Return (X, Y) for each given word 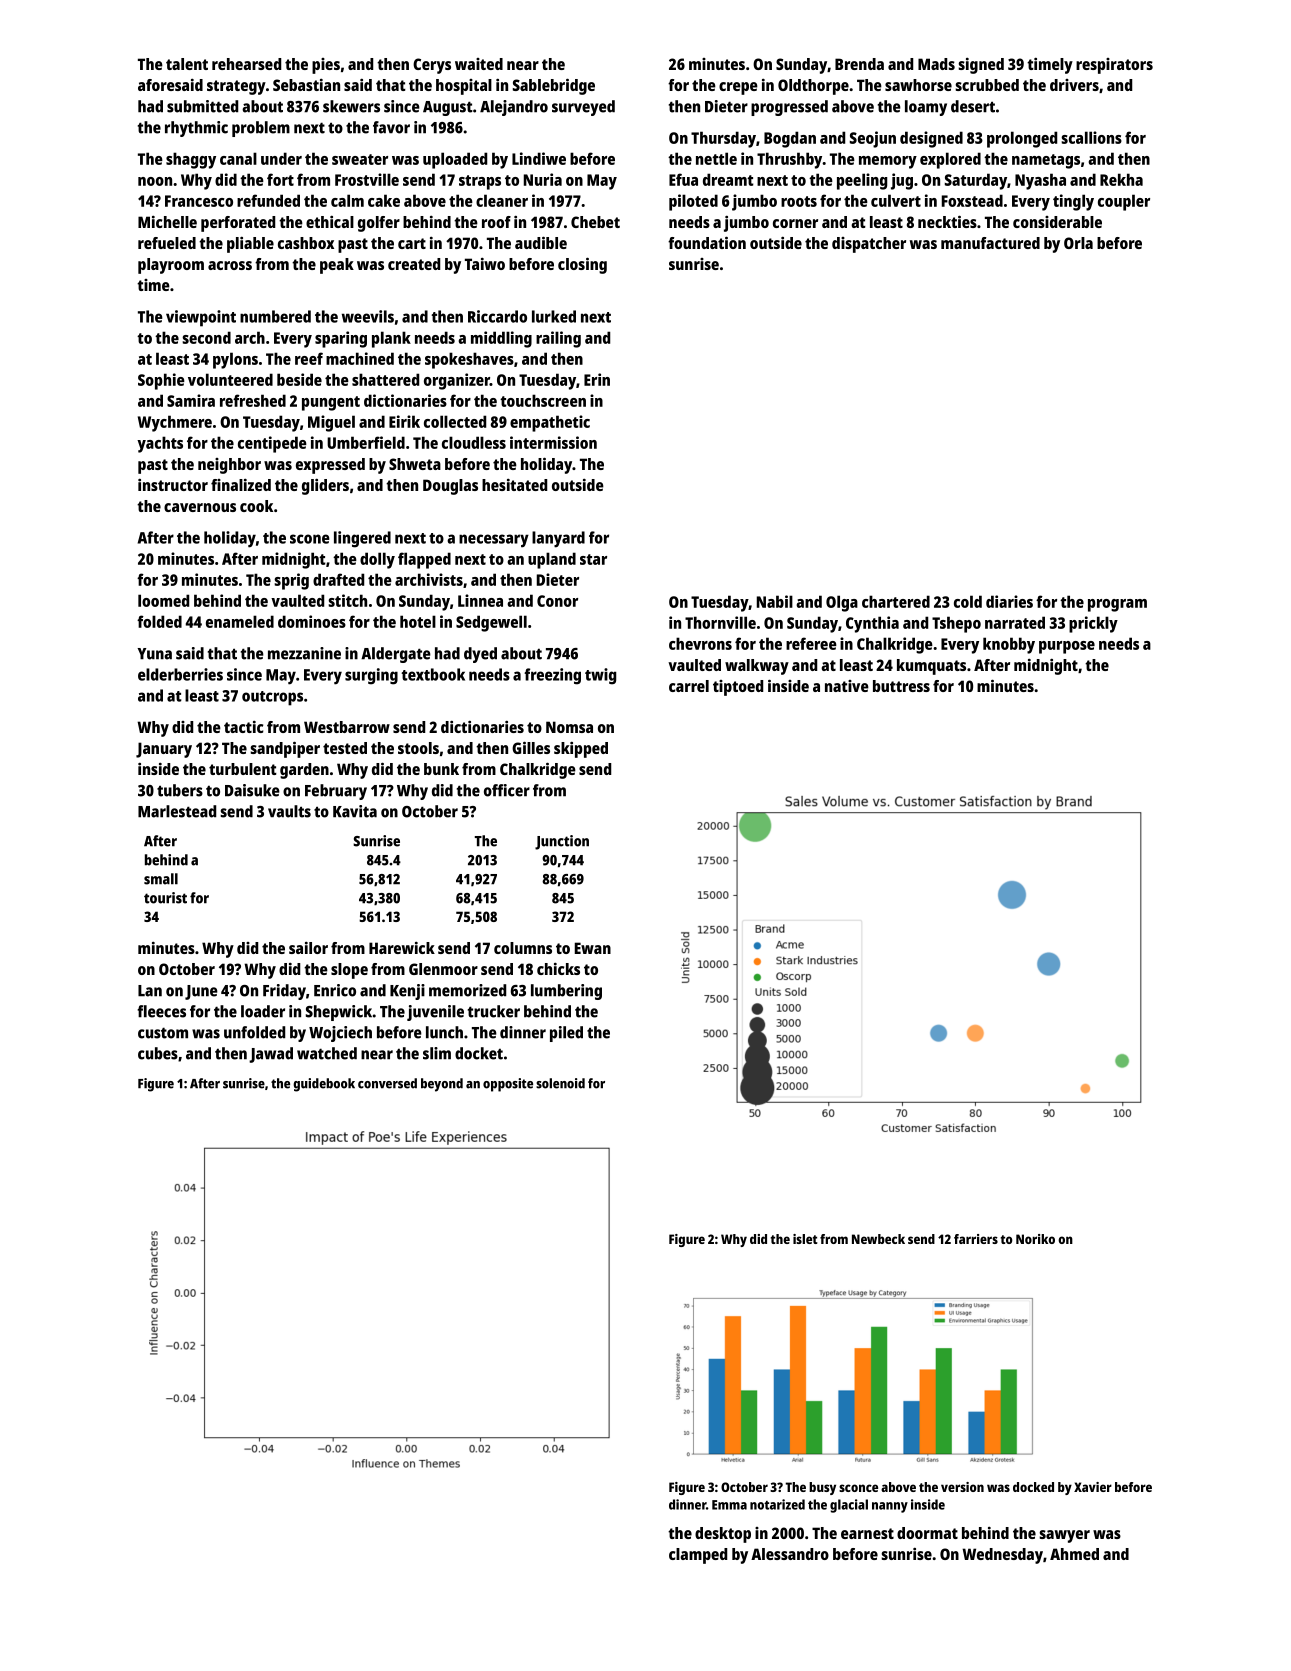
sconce (858, 1488)
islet (805, 1239)
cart (412, 243)
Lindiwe (539, 158)
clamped (698, 1556)
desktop (723, 1535)
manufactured (990, 243)
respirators (1114, 66)
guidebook (324, 1085)
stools (418, 748)
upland (552, 560)
